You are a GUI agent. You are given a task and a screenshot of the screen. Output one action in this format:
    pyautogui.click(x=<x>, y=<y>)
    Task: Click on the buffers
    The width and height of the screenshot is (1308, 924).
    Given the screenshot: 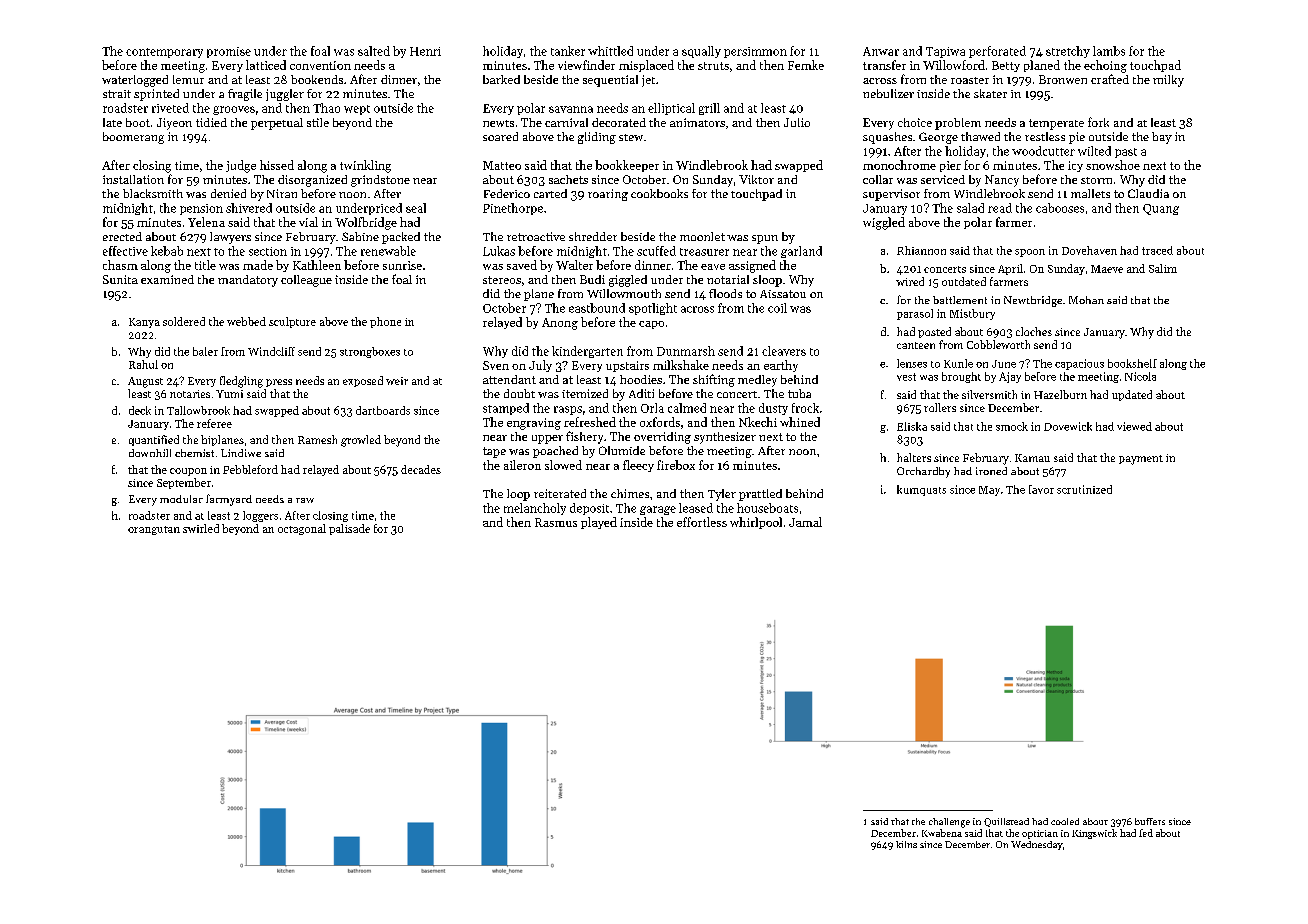 What is the action you would take?
    pyautogui.click(x=1150, y=821)
